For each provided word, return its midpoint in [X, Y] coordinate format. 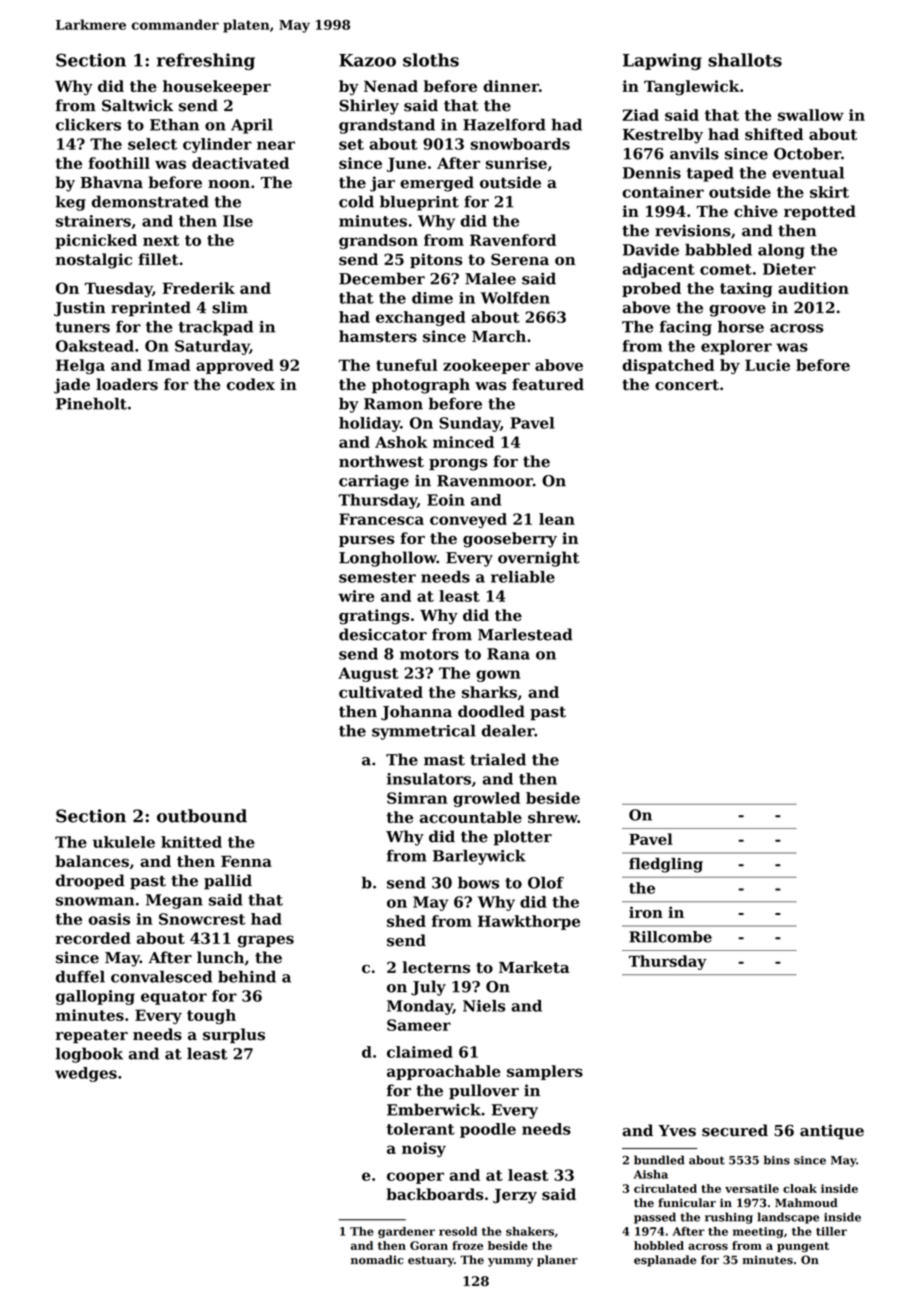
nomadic [377, 1260]
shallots [745, 60]
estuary [431, 1261]
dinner [511, 86]
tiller [831, 1231]
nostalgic [94, 261]
